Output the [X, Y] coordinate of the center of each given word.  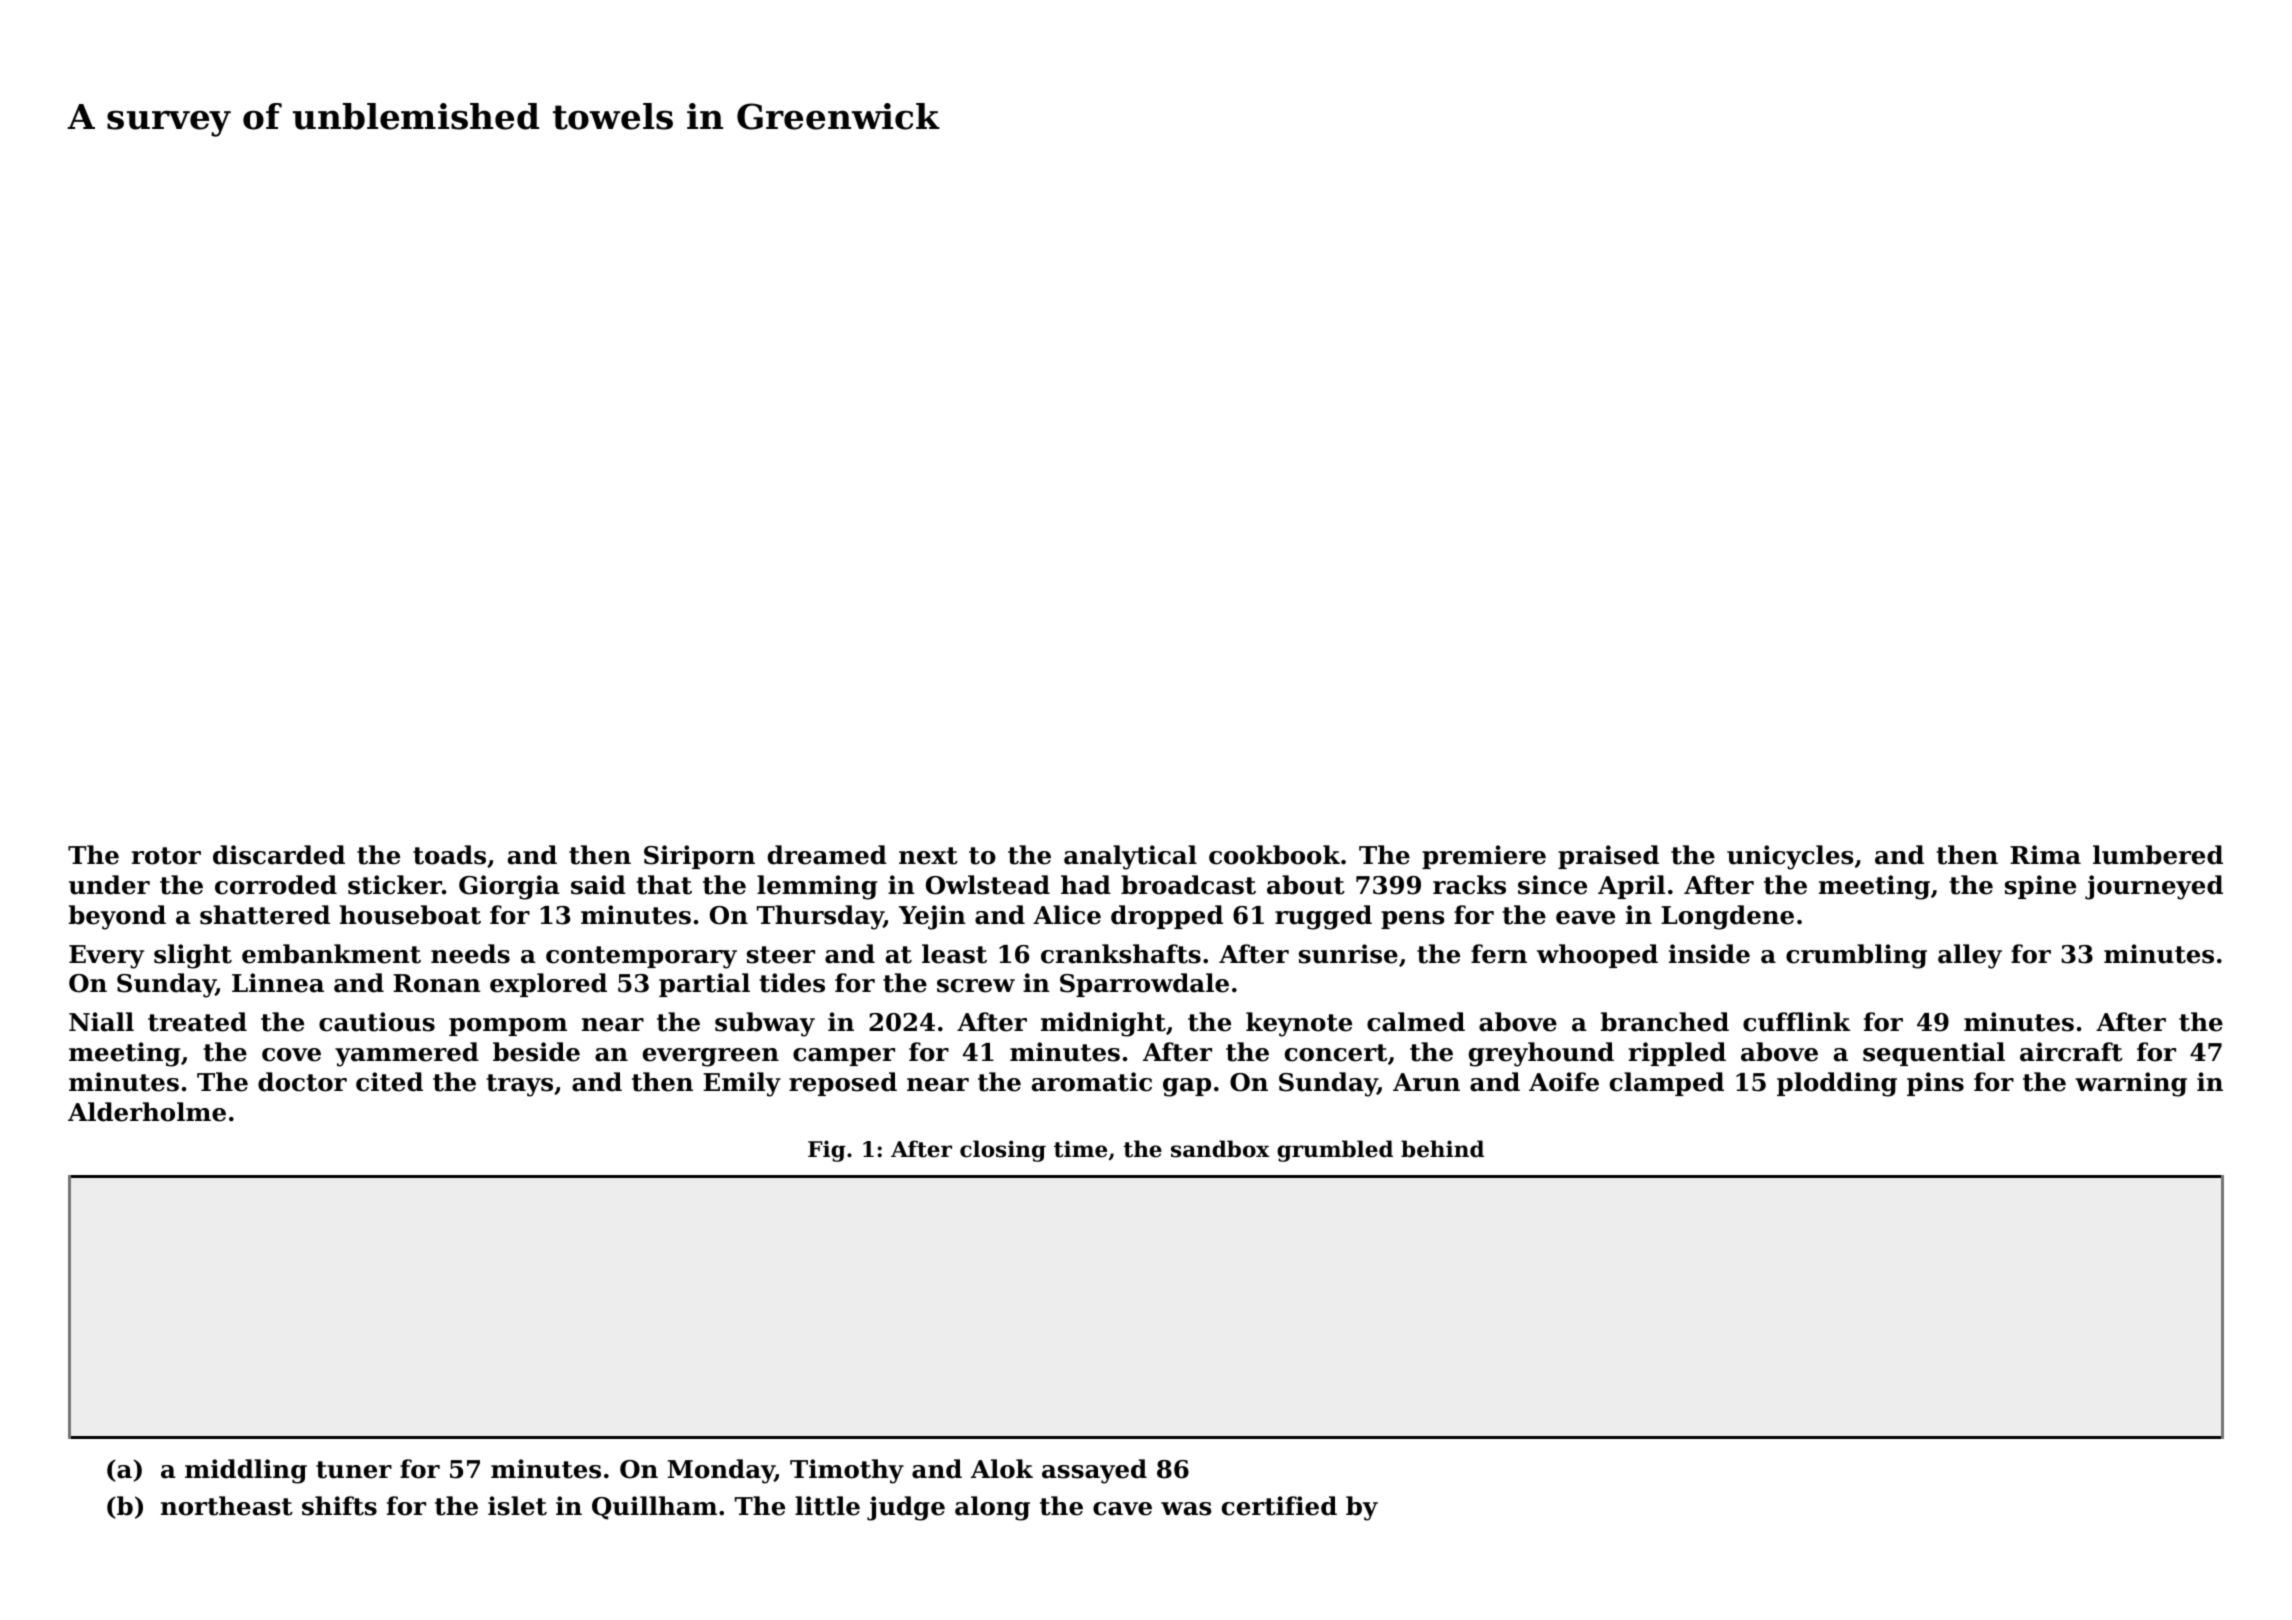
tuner [354, 1470]
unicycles [1790, 857]
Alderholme [147, 1112]
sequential [1934, 1054]
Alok [1002, 1469]
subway [765, 1024]
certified [1279, 1506]
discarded [279, 855]
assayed [1094, 1471]
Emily [742, 1084]
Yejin [932, 917]
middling [246, 1471]
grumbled [1335, 1151]
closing [1003, 1151]
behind [1442, 1149]
